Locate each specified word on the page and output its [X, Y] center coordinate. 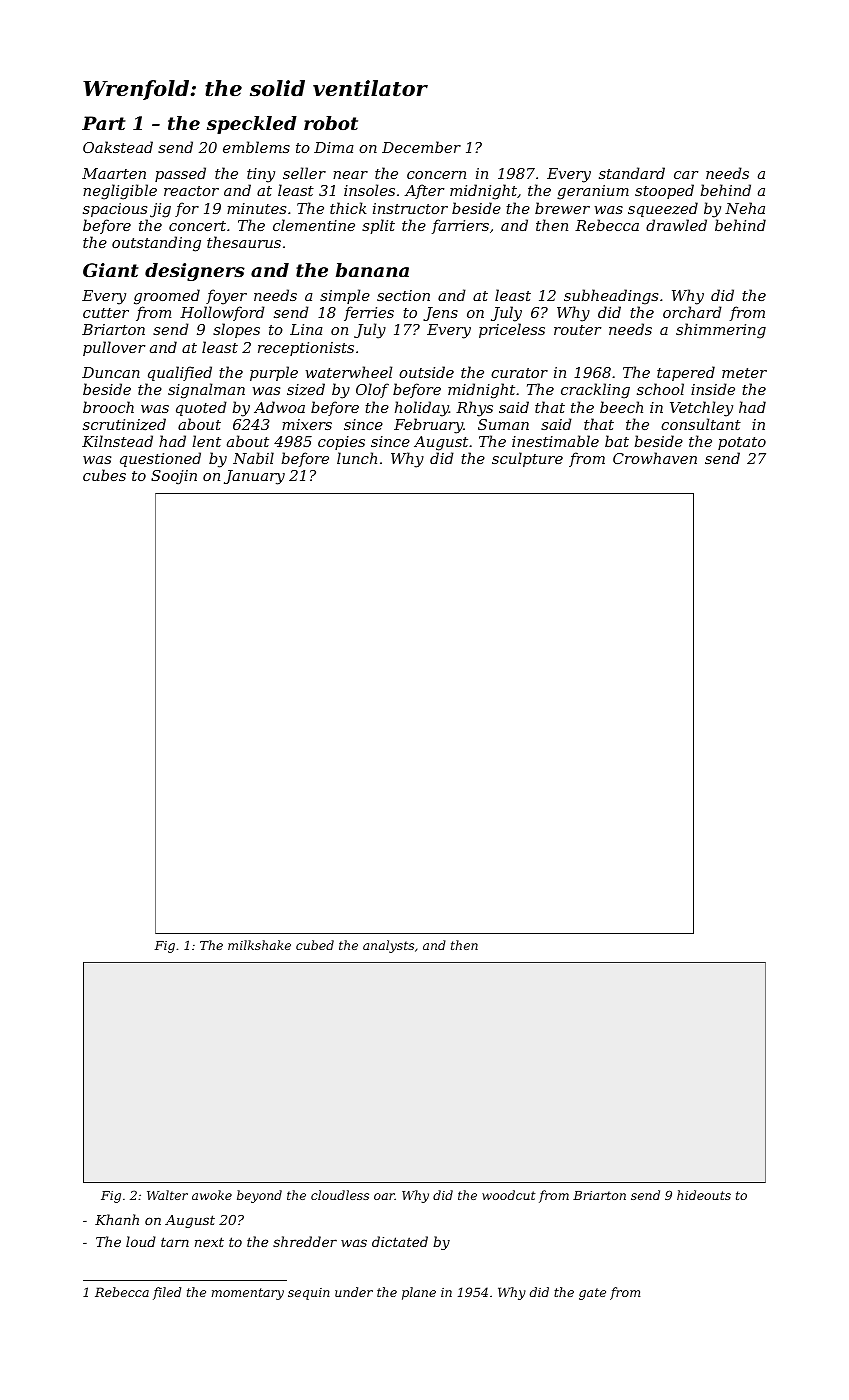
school [660, 389]
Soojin [174, 477]
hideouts [704, 1195]
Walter [167, 1195]
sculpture [527, 459]
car [686, 175]
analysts [388, 946]
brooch [108, 407]
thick [348, 208]
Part [104, 123]
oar [384, 1196]
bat [617, 441]
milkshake [259, 945]
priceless [512, 330]
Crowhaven [655, 458]
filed [167, 1293]
